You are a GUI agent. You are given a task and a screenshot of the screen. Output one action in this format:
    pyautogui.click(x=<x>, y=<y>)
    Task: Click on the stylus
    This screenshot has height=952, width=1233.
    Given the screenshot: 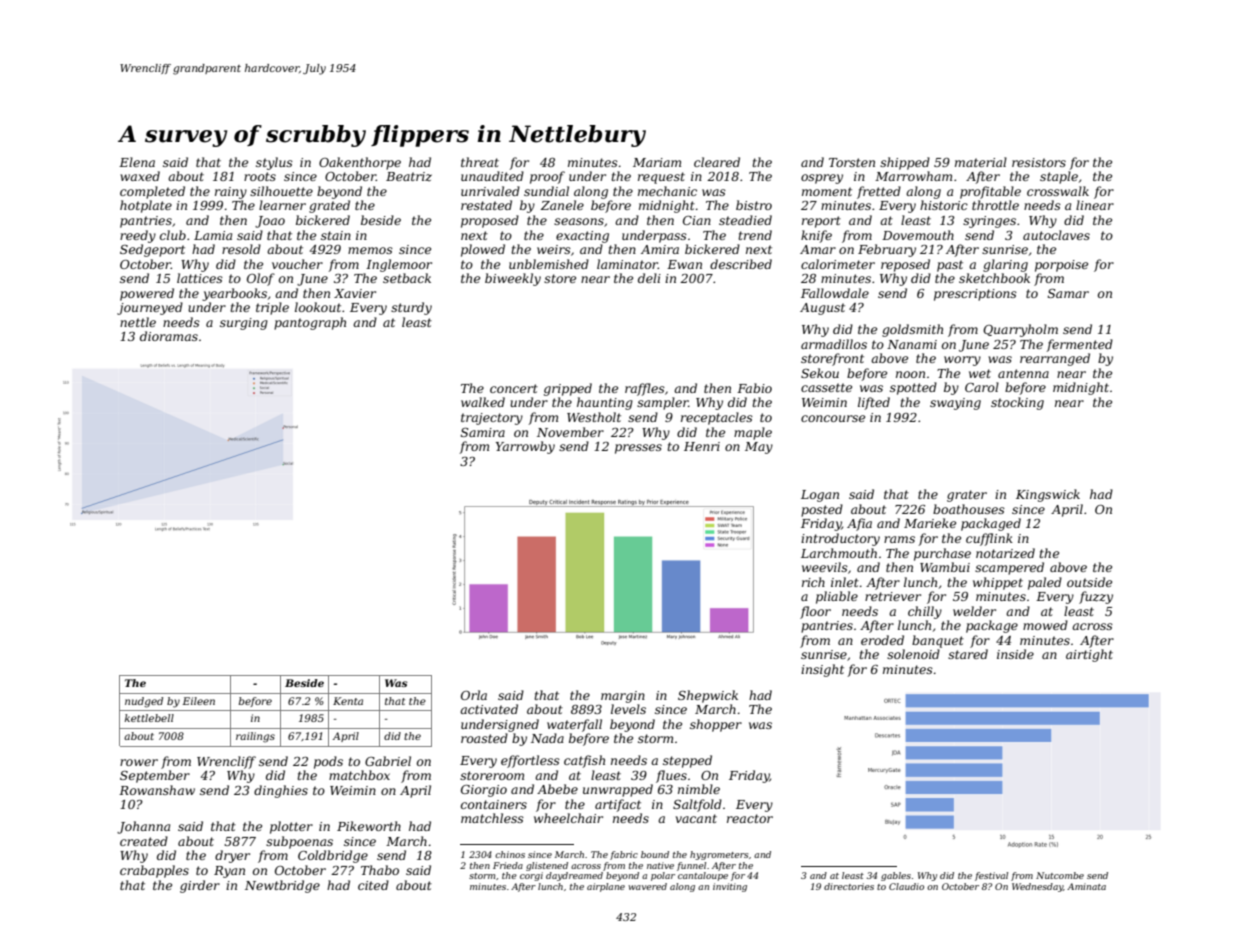 What is the action you would take?
    pyautogui.click(x=274, y=163)
